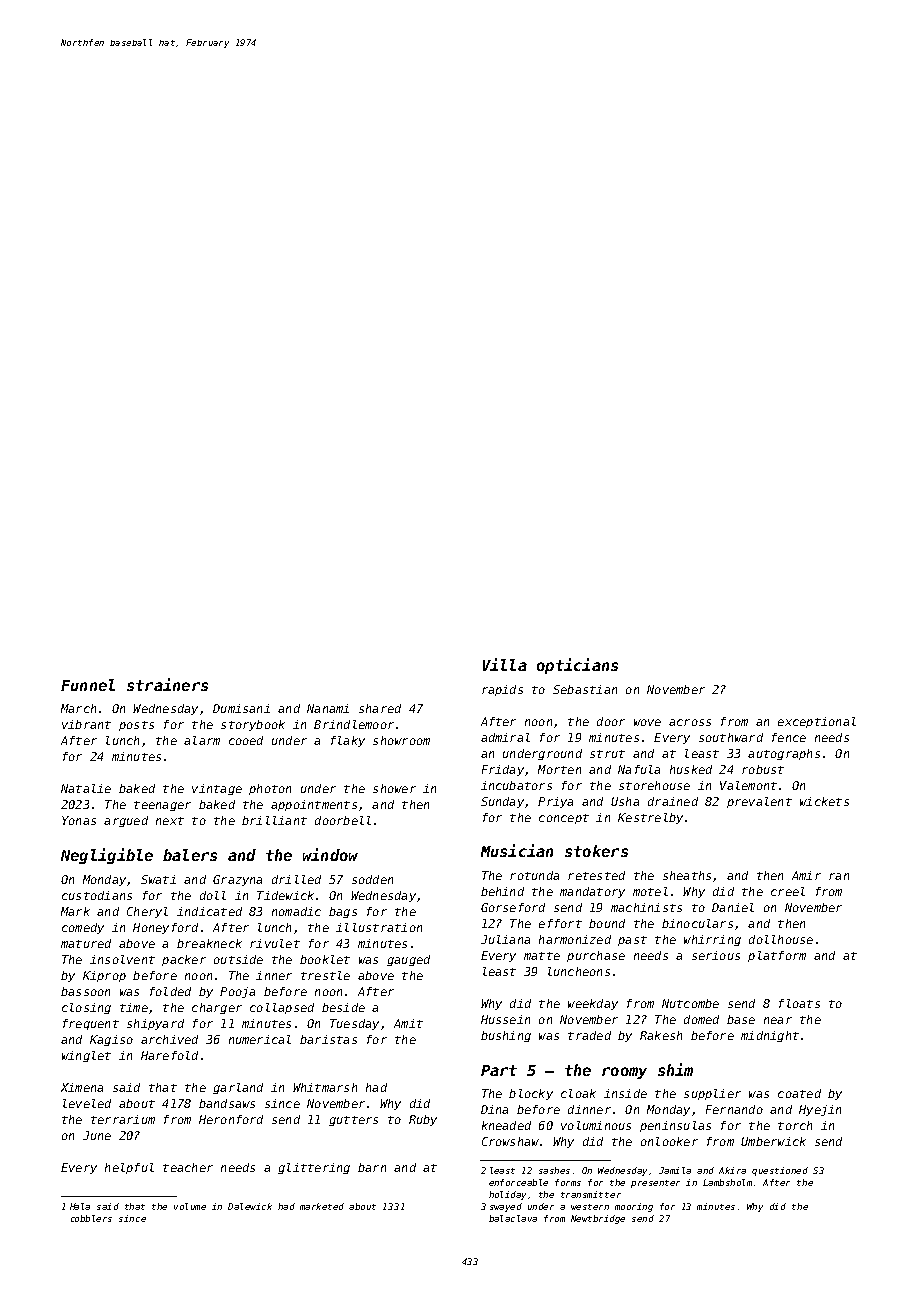 This image has width=924, height=1308. What do you see at coordinates (505, 664) in the image?
I see `Villa` at bounding box center [505, 664].
